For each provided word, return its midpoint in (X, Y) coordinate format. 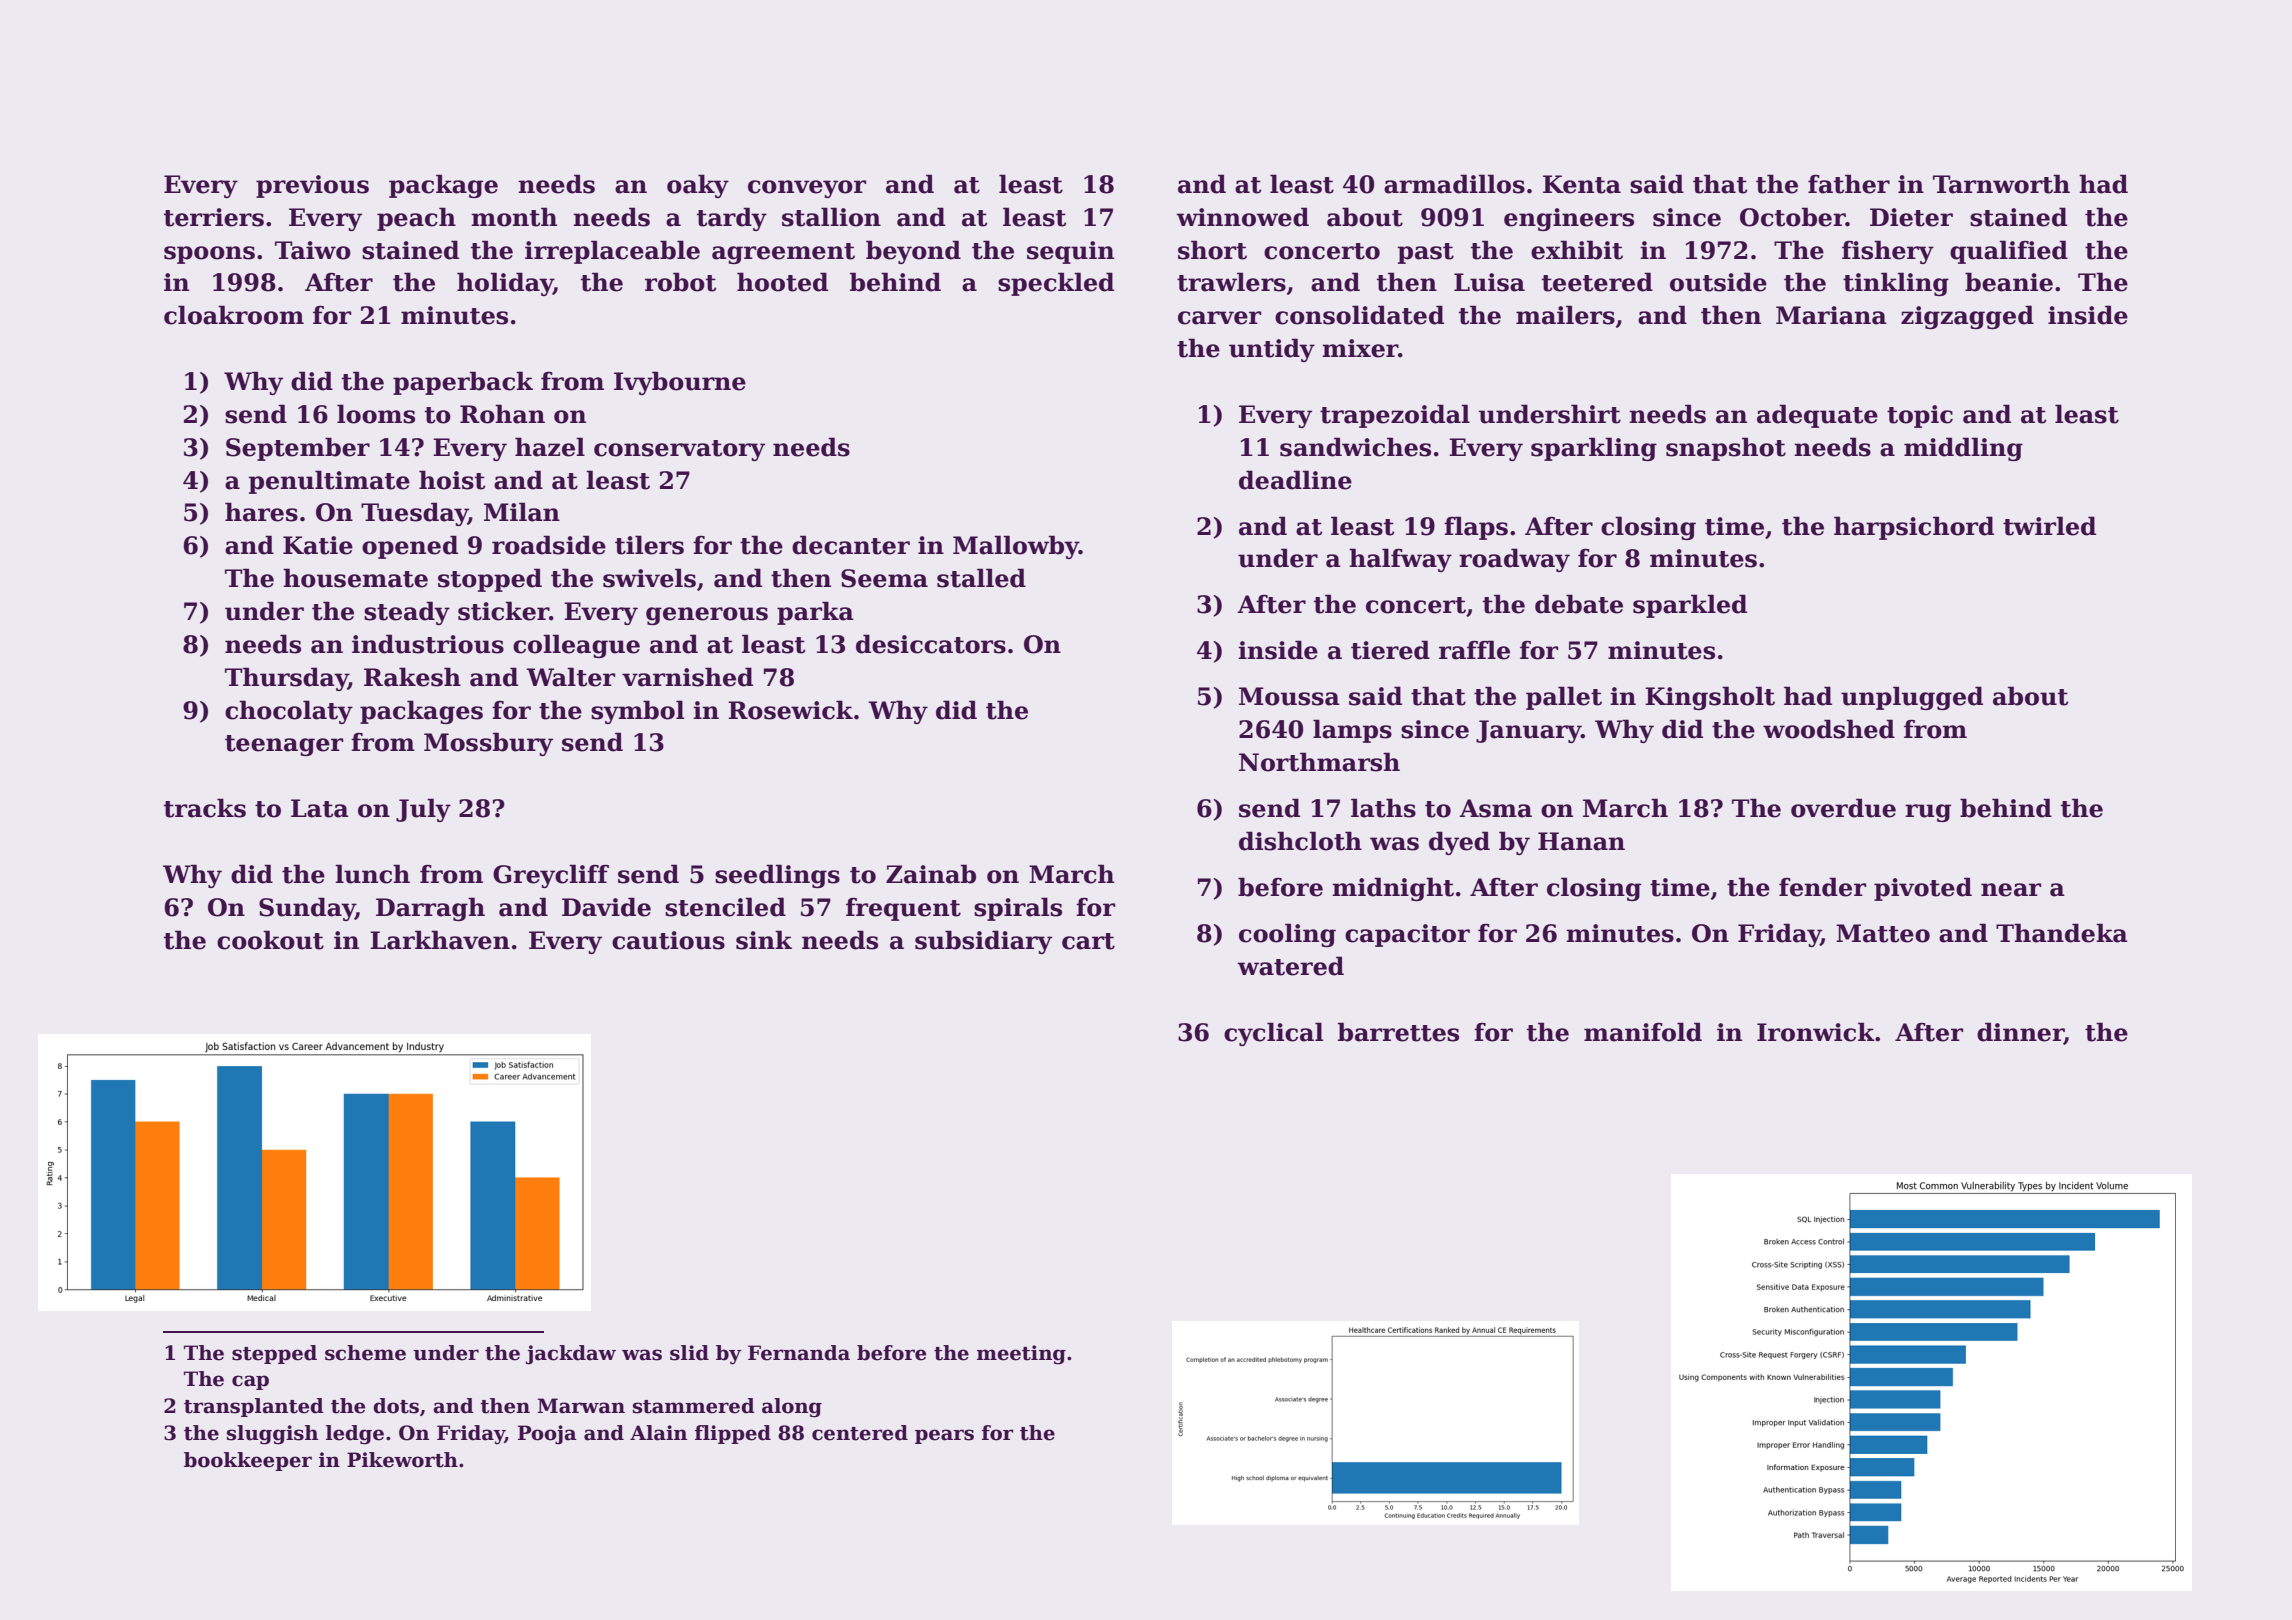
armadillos (1454, 184)
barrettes (1398, 1032)
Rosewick (790, 710)
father (1849, 184)
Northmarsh (1319, 762)
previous (312, 186)
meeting (1021, 1355)
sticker (503, 611)
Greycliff (551, 876)
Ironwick (1816, 1032)
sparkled (1690, 606)
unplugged (1912, 698)
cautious (668, 940)
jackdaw (571, 1355)
